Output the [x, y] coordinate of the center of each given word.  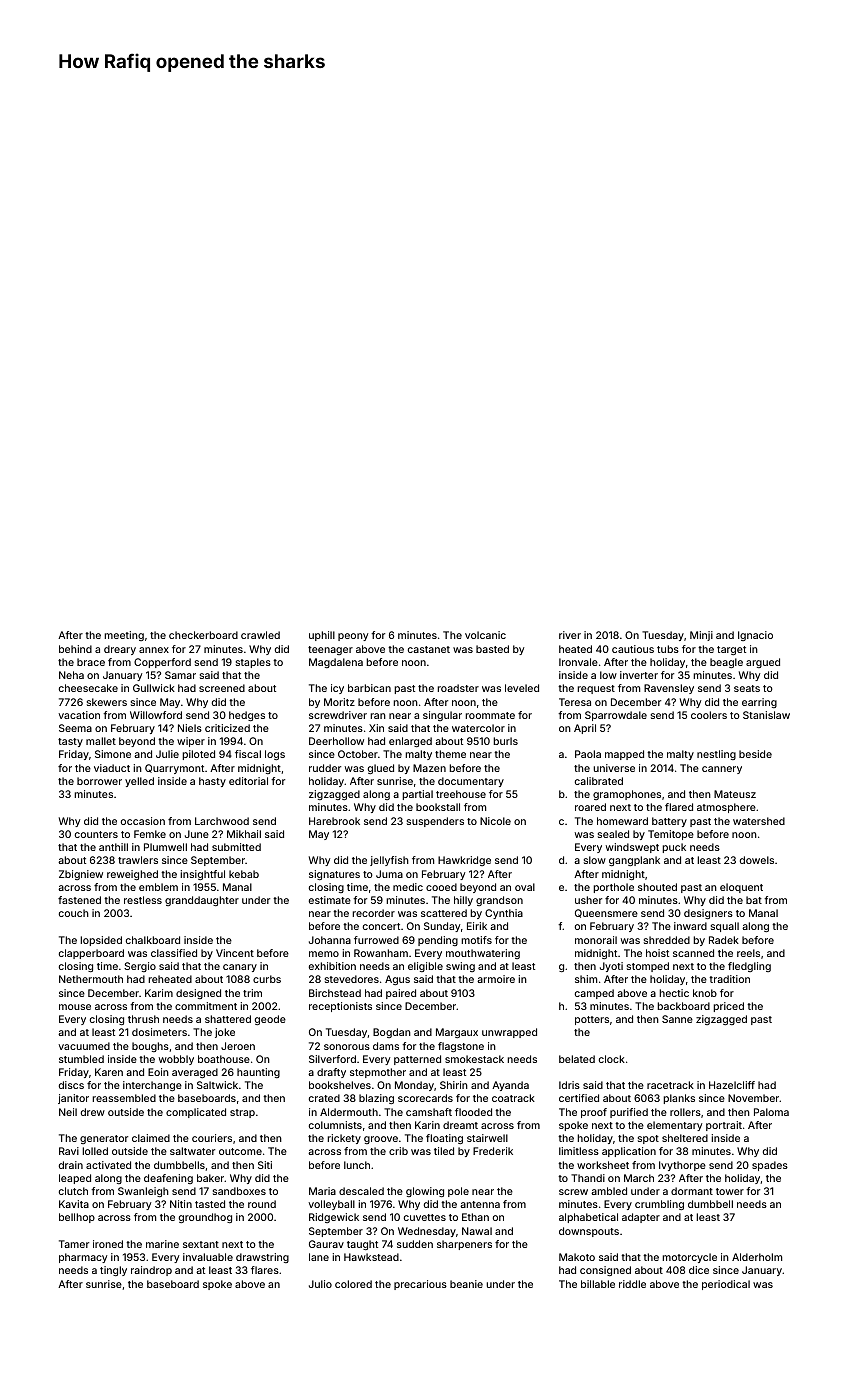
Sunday [442, 927]
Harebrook [334, 821]
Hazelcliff [732, 1085]
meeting [124, 636]
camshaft [429, 1112]
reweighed [132, 875]
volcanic [485, 635]
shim [586, 979]
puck [674, 848]
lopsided [101, 941]
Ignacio [755, 636]
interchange [152, 1086]
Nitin [181, 1204]
